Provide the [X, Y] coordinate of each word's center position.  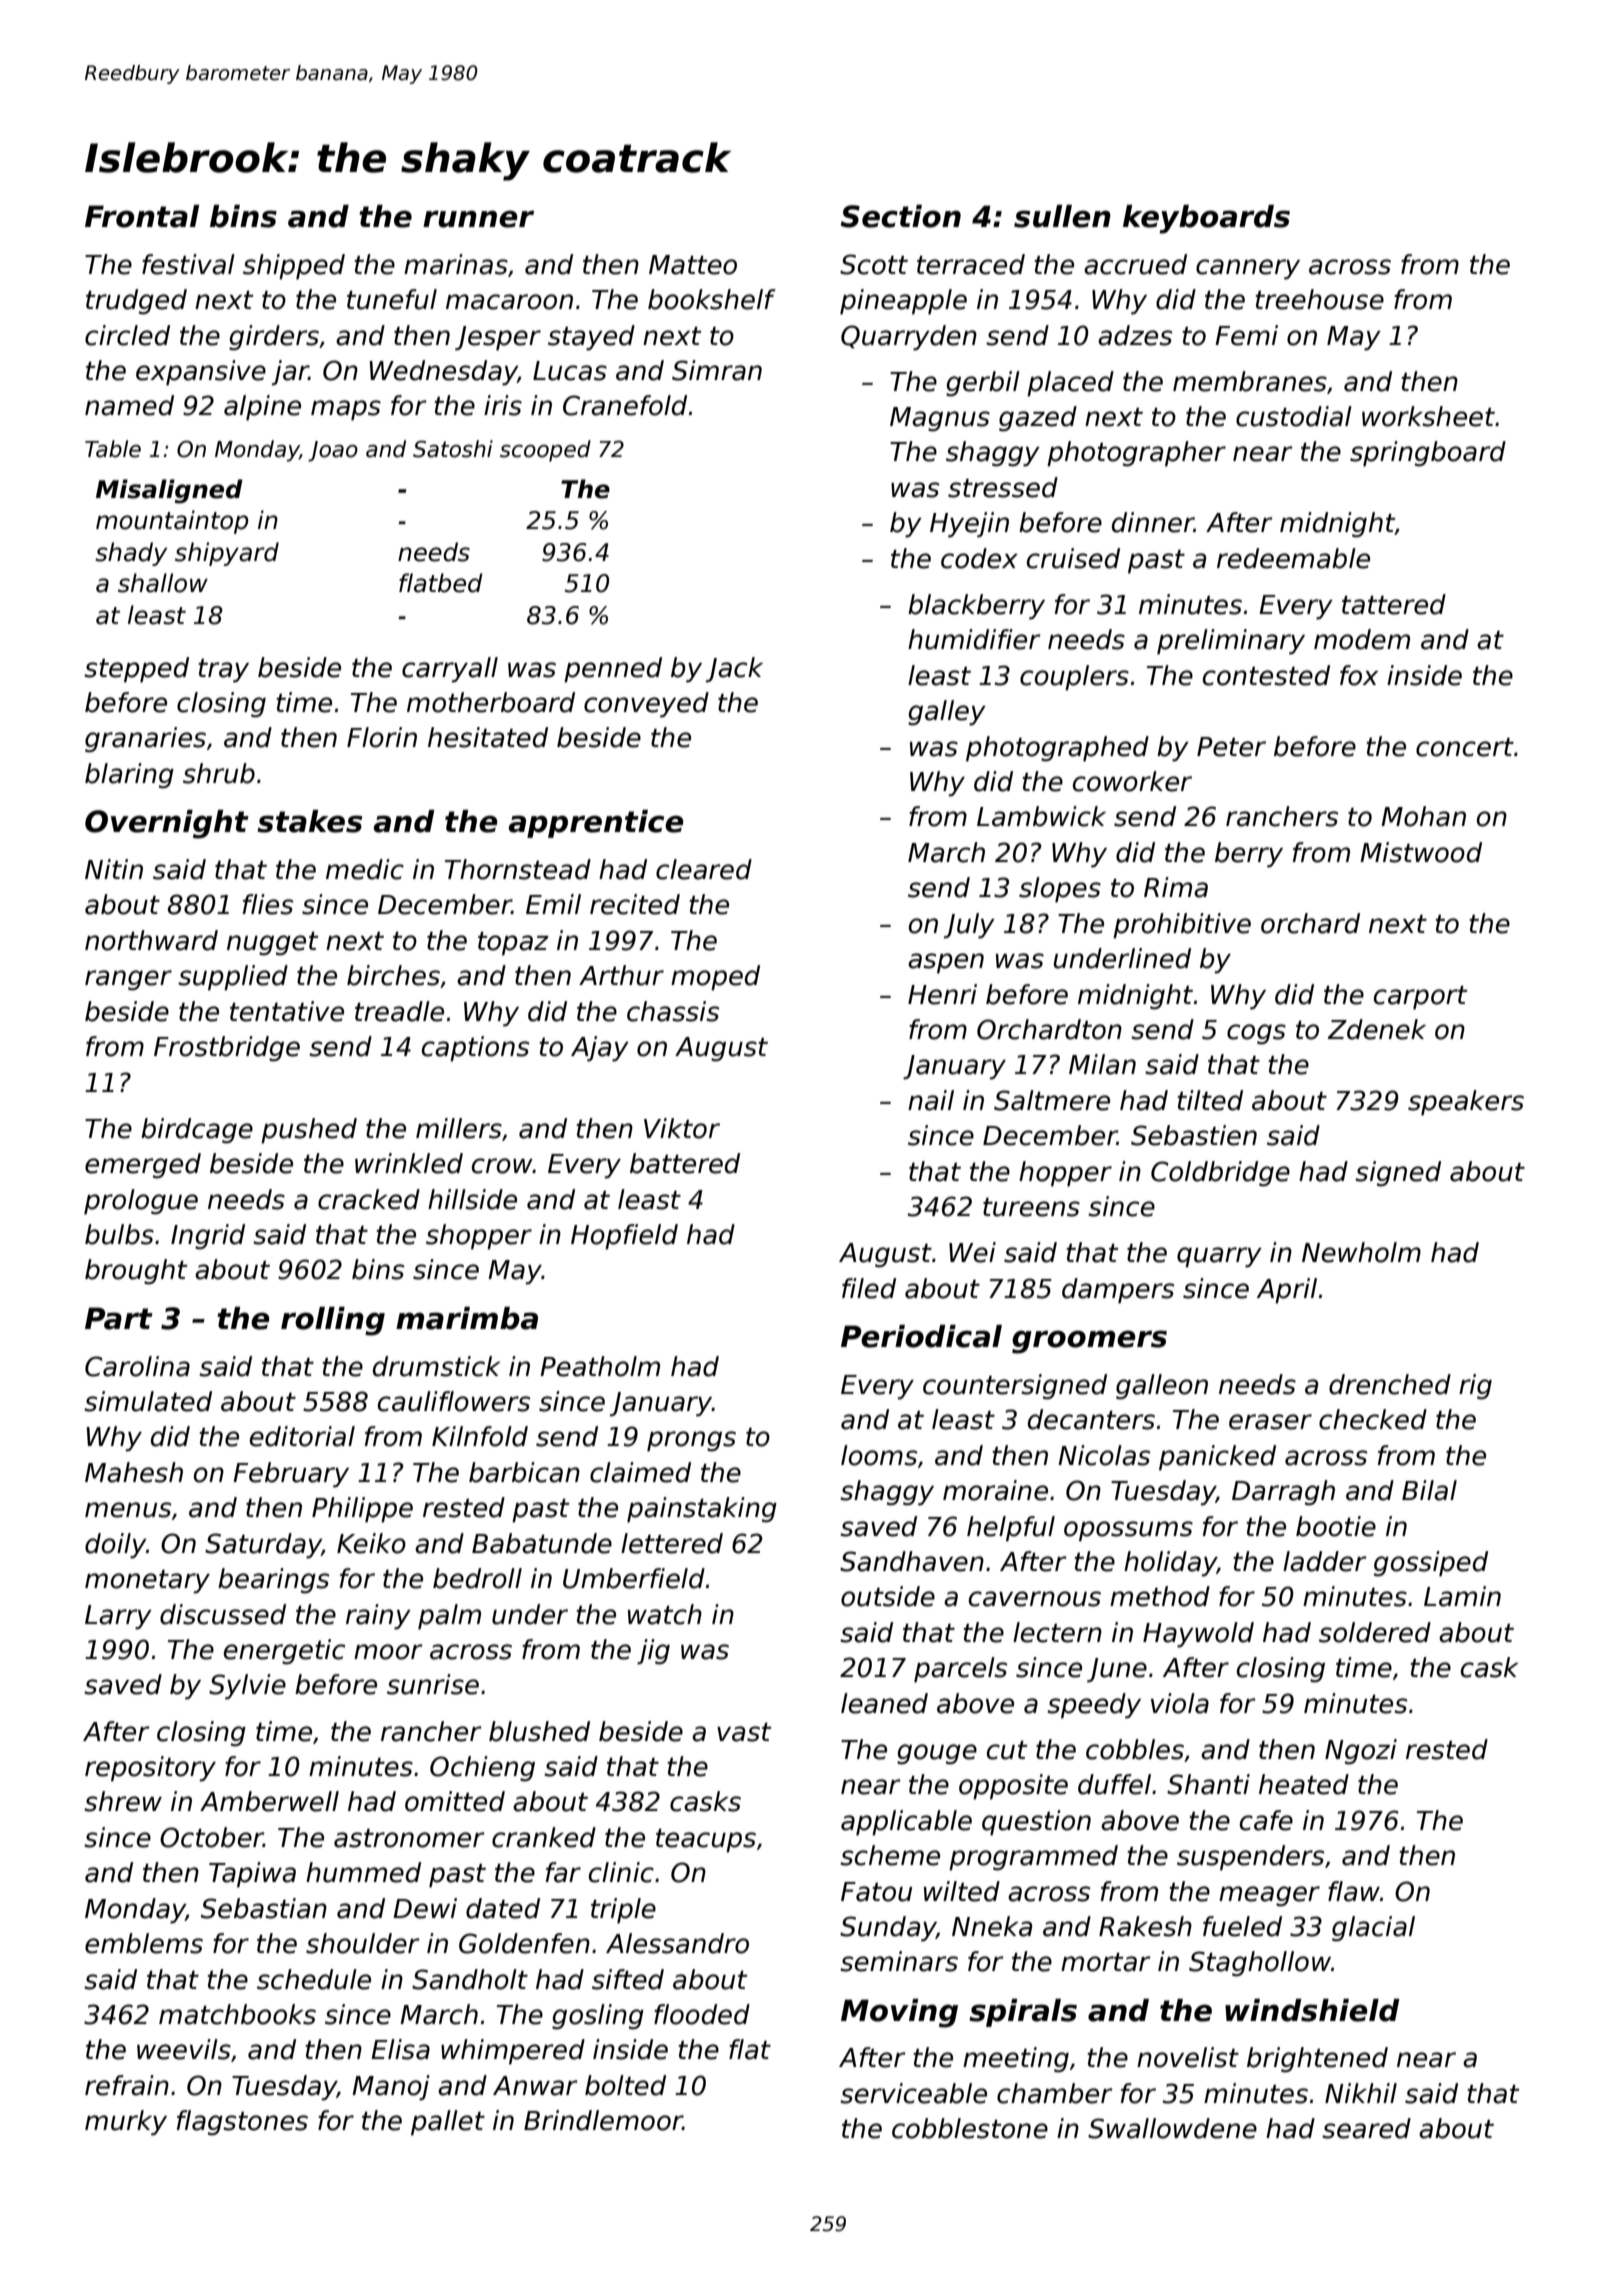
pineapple [903, 302]
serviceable [913, 2093]
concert [1465, 747]
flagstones [242, 2123]
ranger [128, 980]
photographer [1136, 454]
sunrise [433, 1684]
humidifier [974, 639]
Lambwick [1041, 816]
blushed [539, 1731]
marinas [456, 264]
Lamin [1462, 1596]
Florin [382, 737]
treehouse [1319, 299]
